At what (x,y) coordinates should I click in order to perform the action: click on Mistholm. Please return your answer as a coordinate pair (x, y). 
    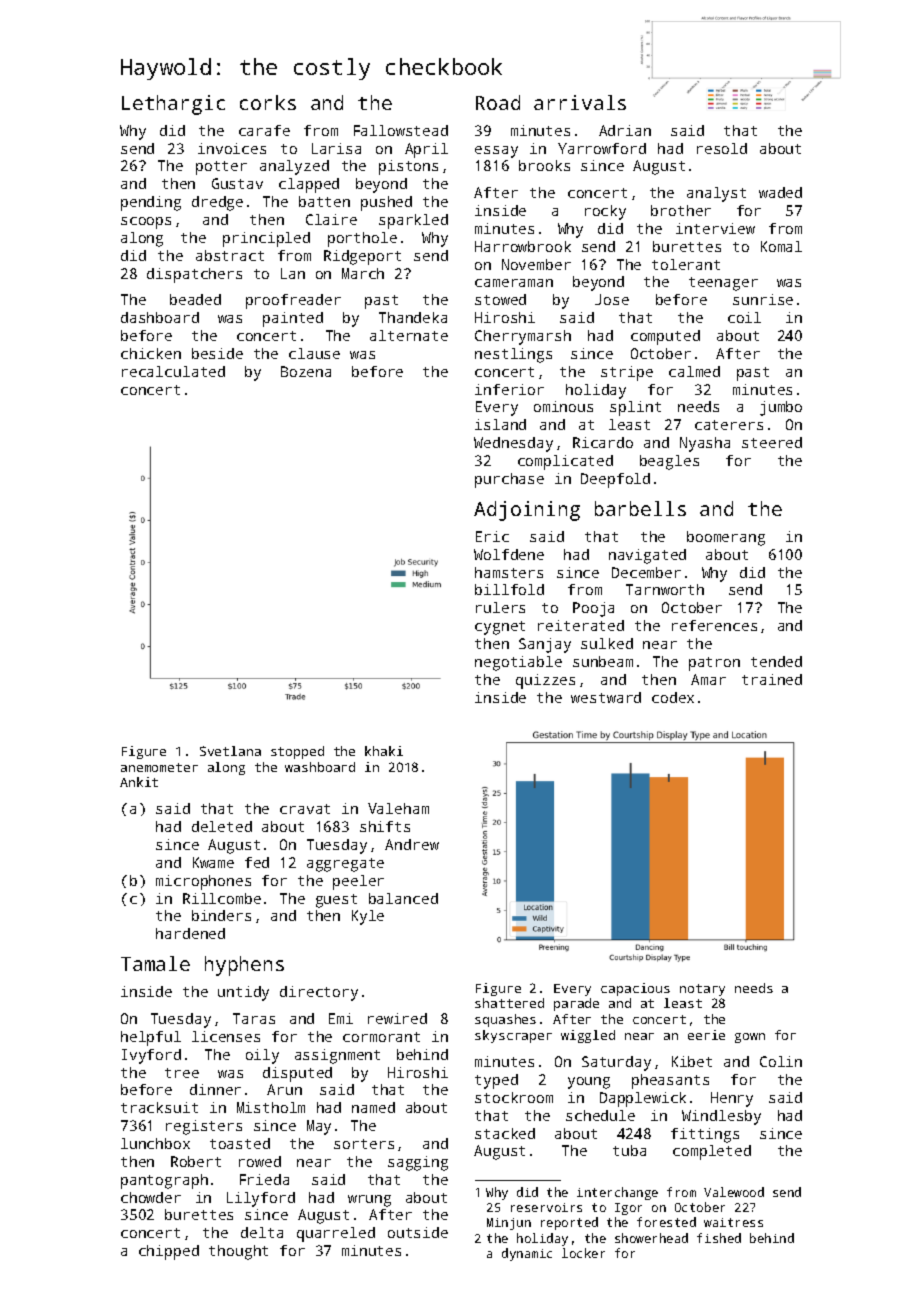
    Looking at the image, I should click on (271, 1107).
